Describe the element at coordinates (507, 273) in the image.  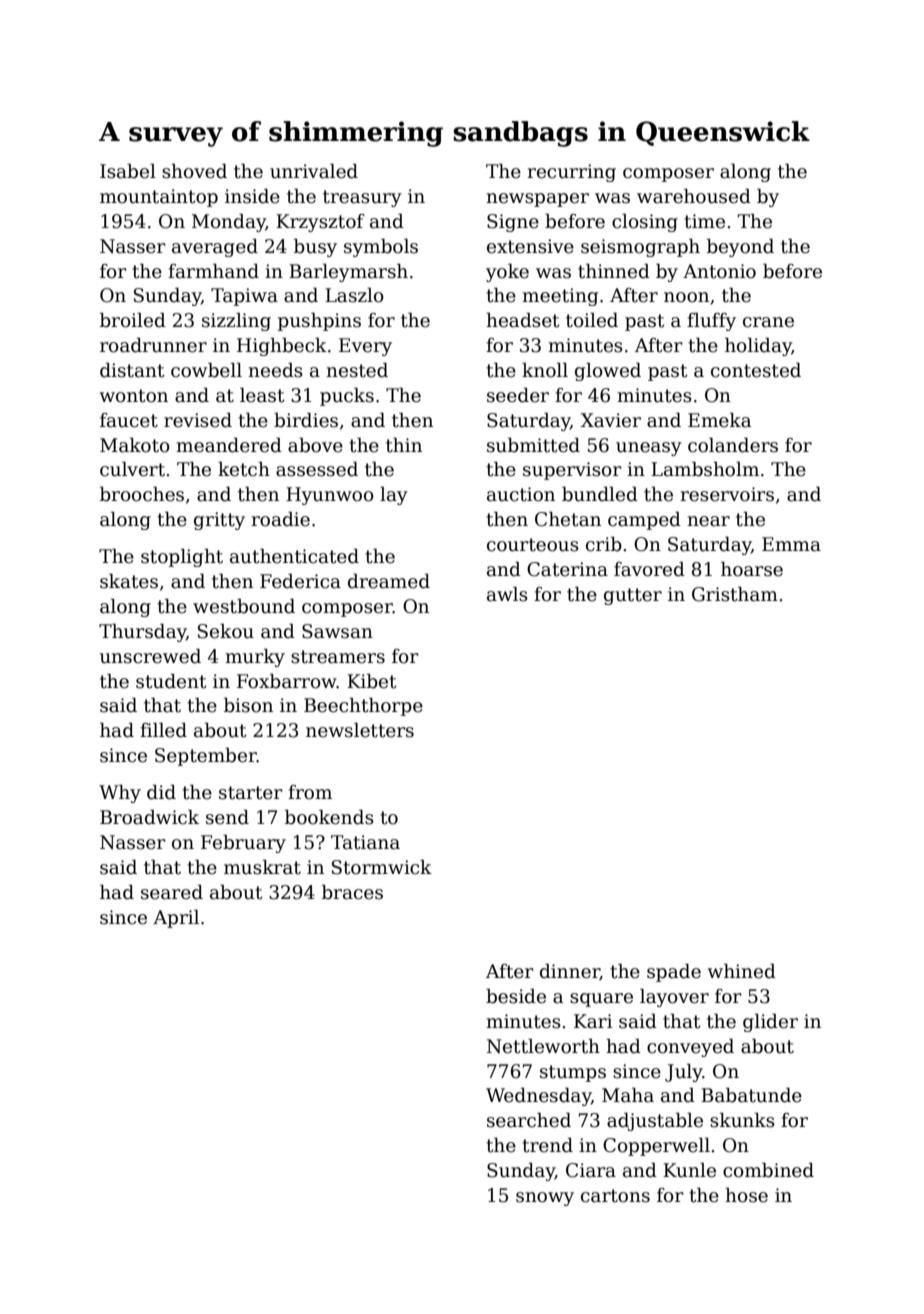
I see `yoke` at that location.
